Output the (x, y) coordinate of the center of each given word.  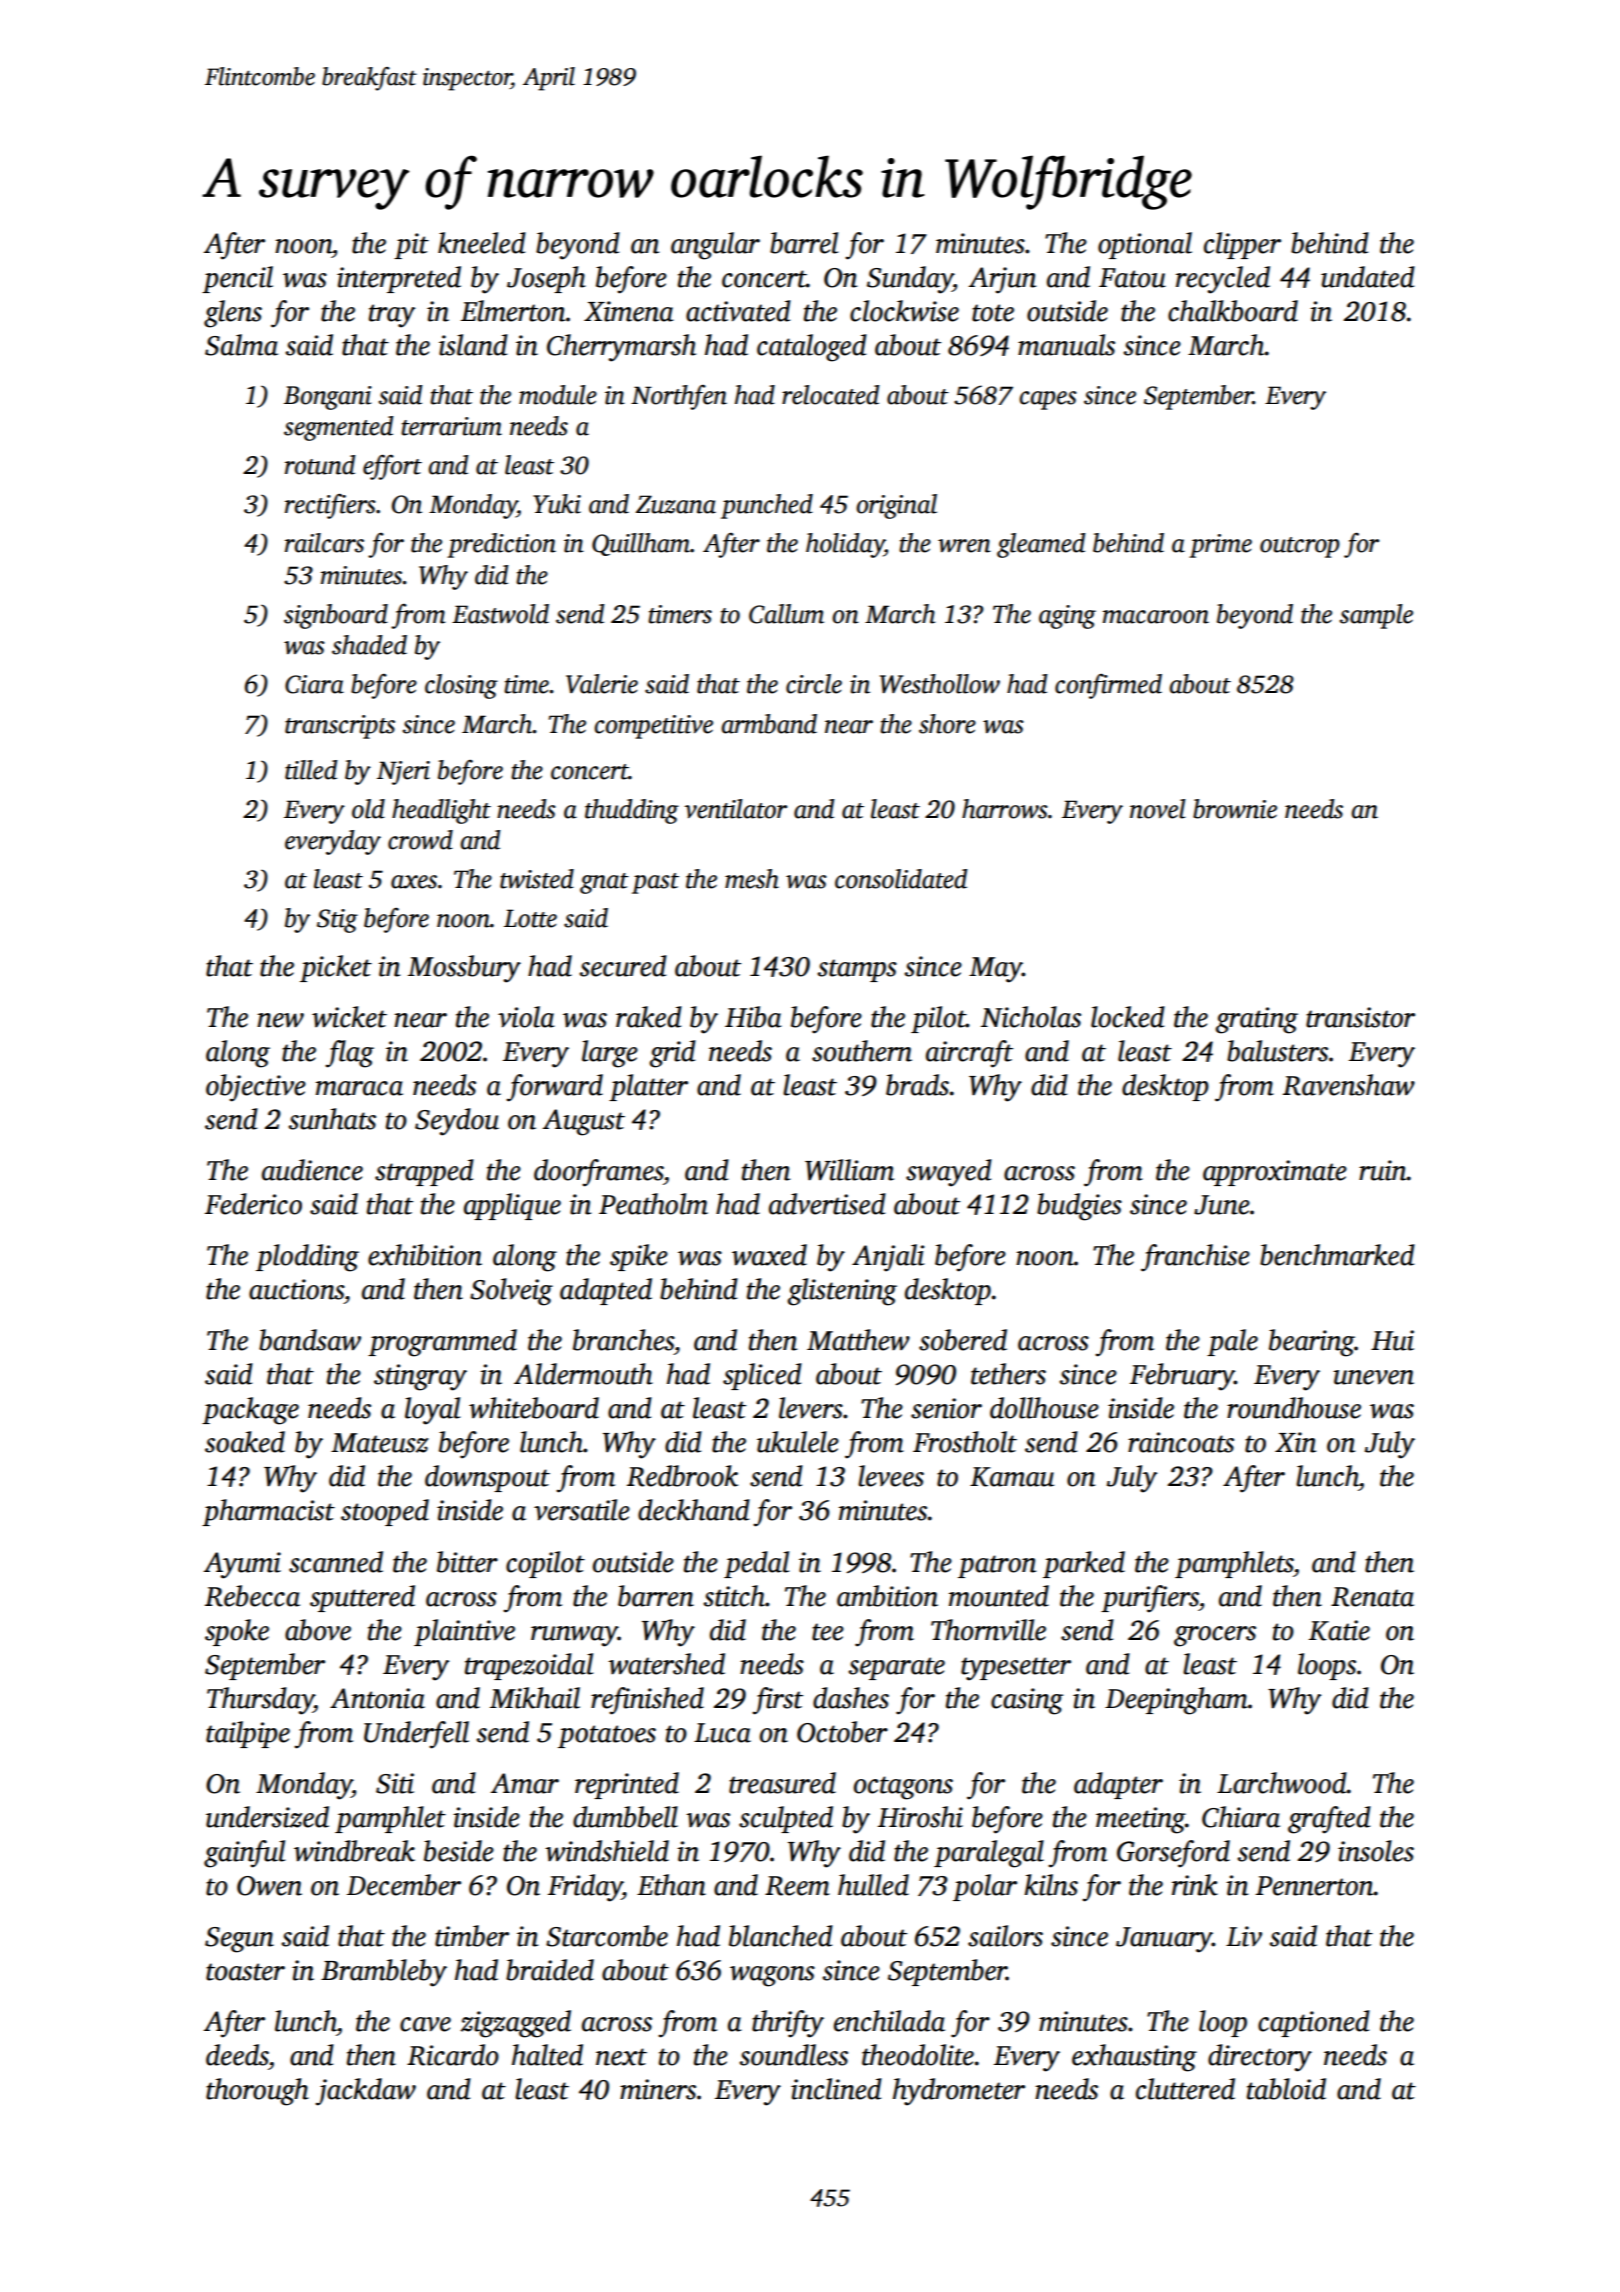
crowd (420, 840)
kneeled (482, 243)
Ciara (314, 684)
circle (814, 684)
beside (459, 1851)
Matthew (858, 1340)
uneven (1373, 1377)
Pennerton (1315, 1886)
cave (425, 2024)
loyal (432, 1411)
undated (1368, 277)
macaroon (1156, 617)
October (842, 1732)
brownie (1235, 809)
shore (947, 724)
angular (715, 246)
